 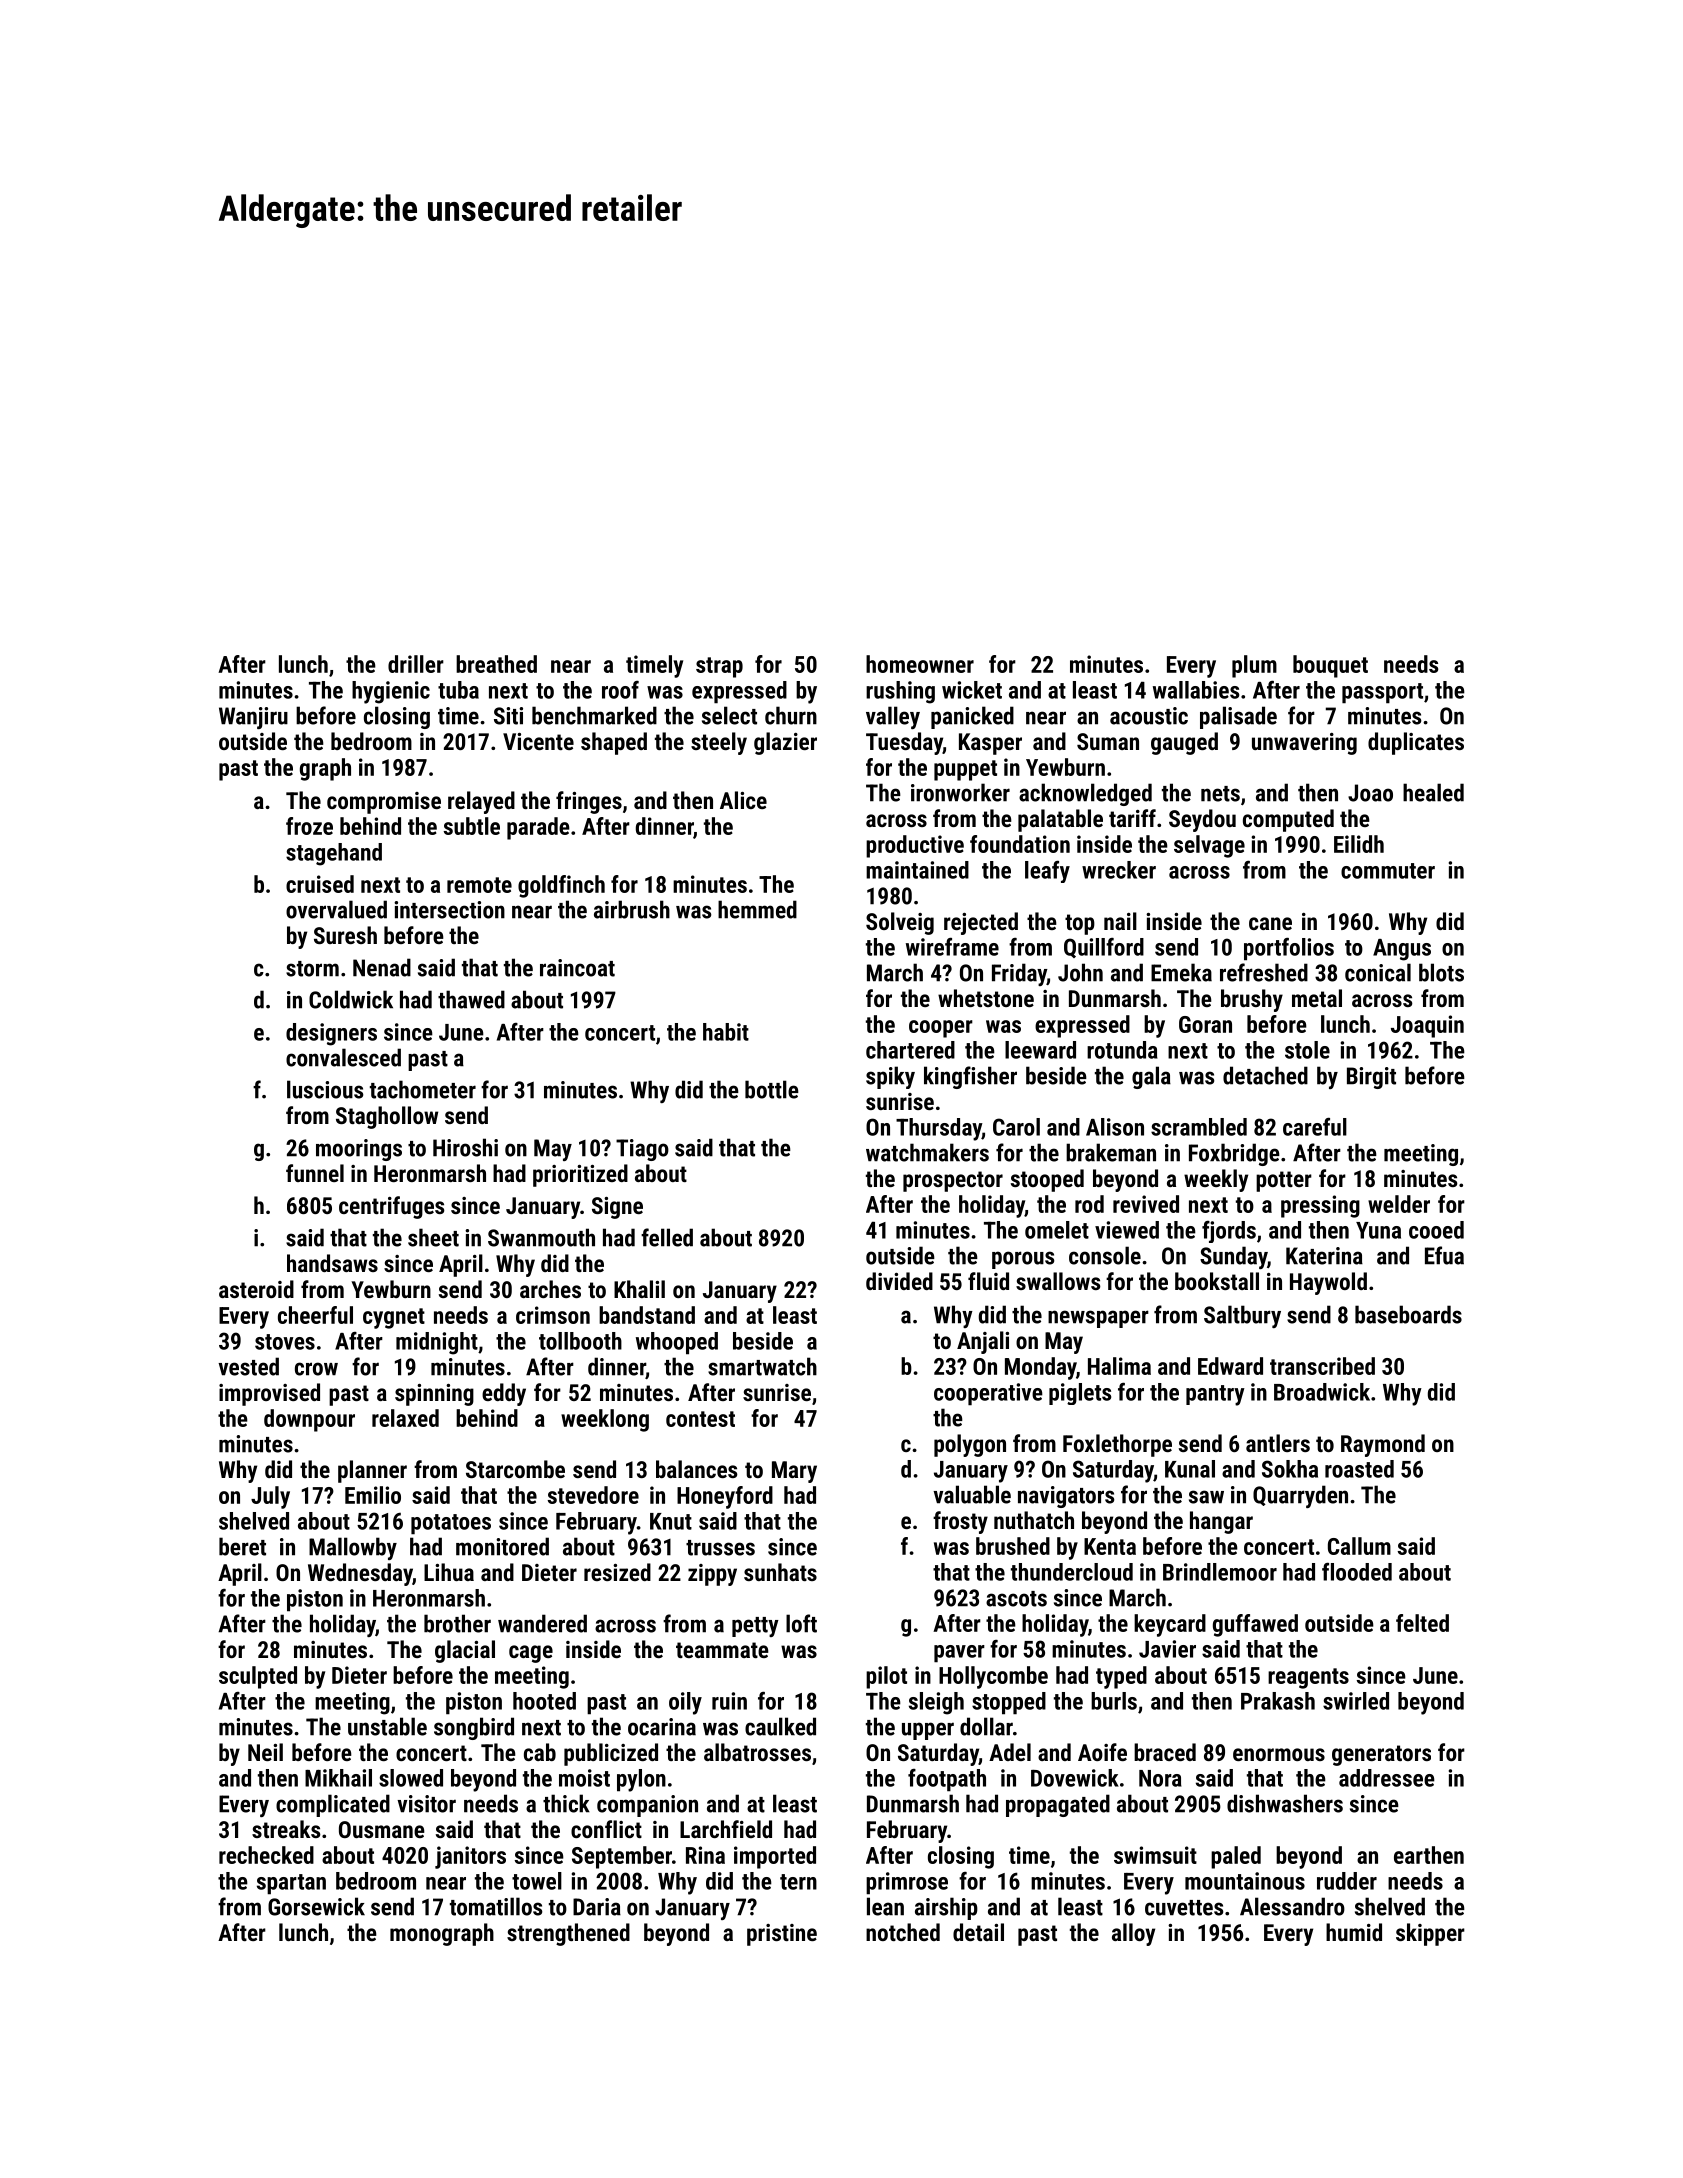 What do you see at coordinates (316, 1906) in the screenshot?
I see `Gorsewick` at bounding box center [316, 1906].
